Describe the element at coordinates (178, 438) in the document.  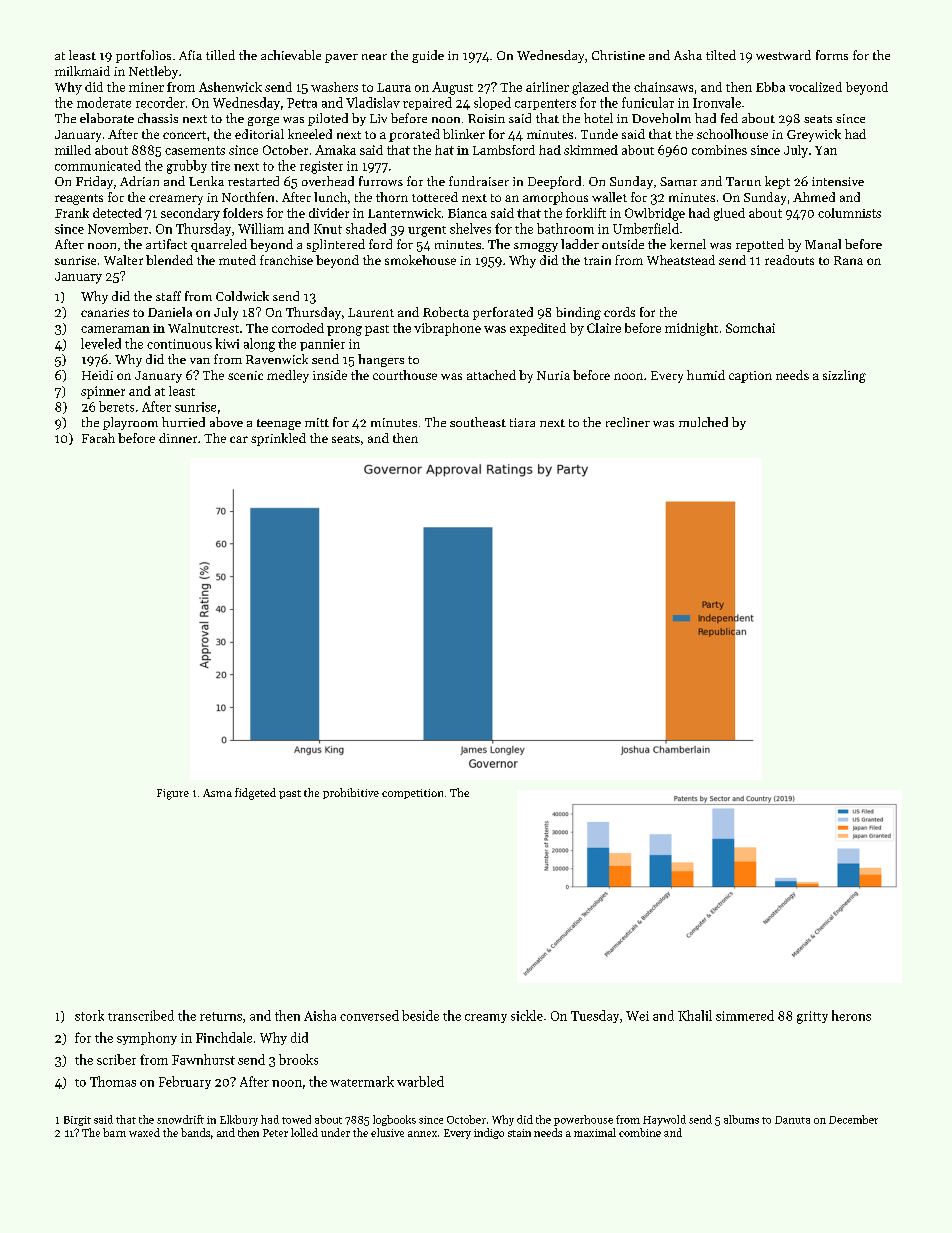
I see `dinner` at that location.
